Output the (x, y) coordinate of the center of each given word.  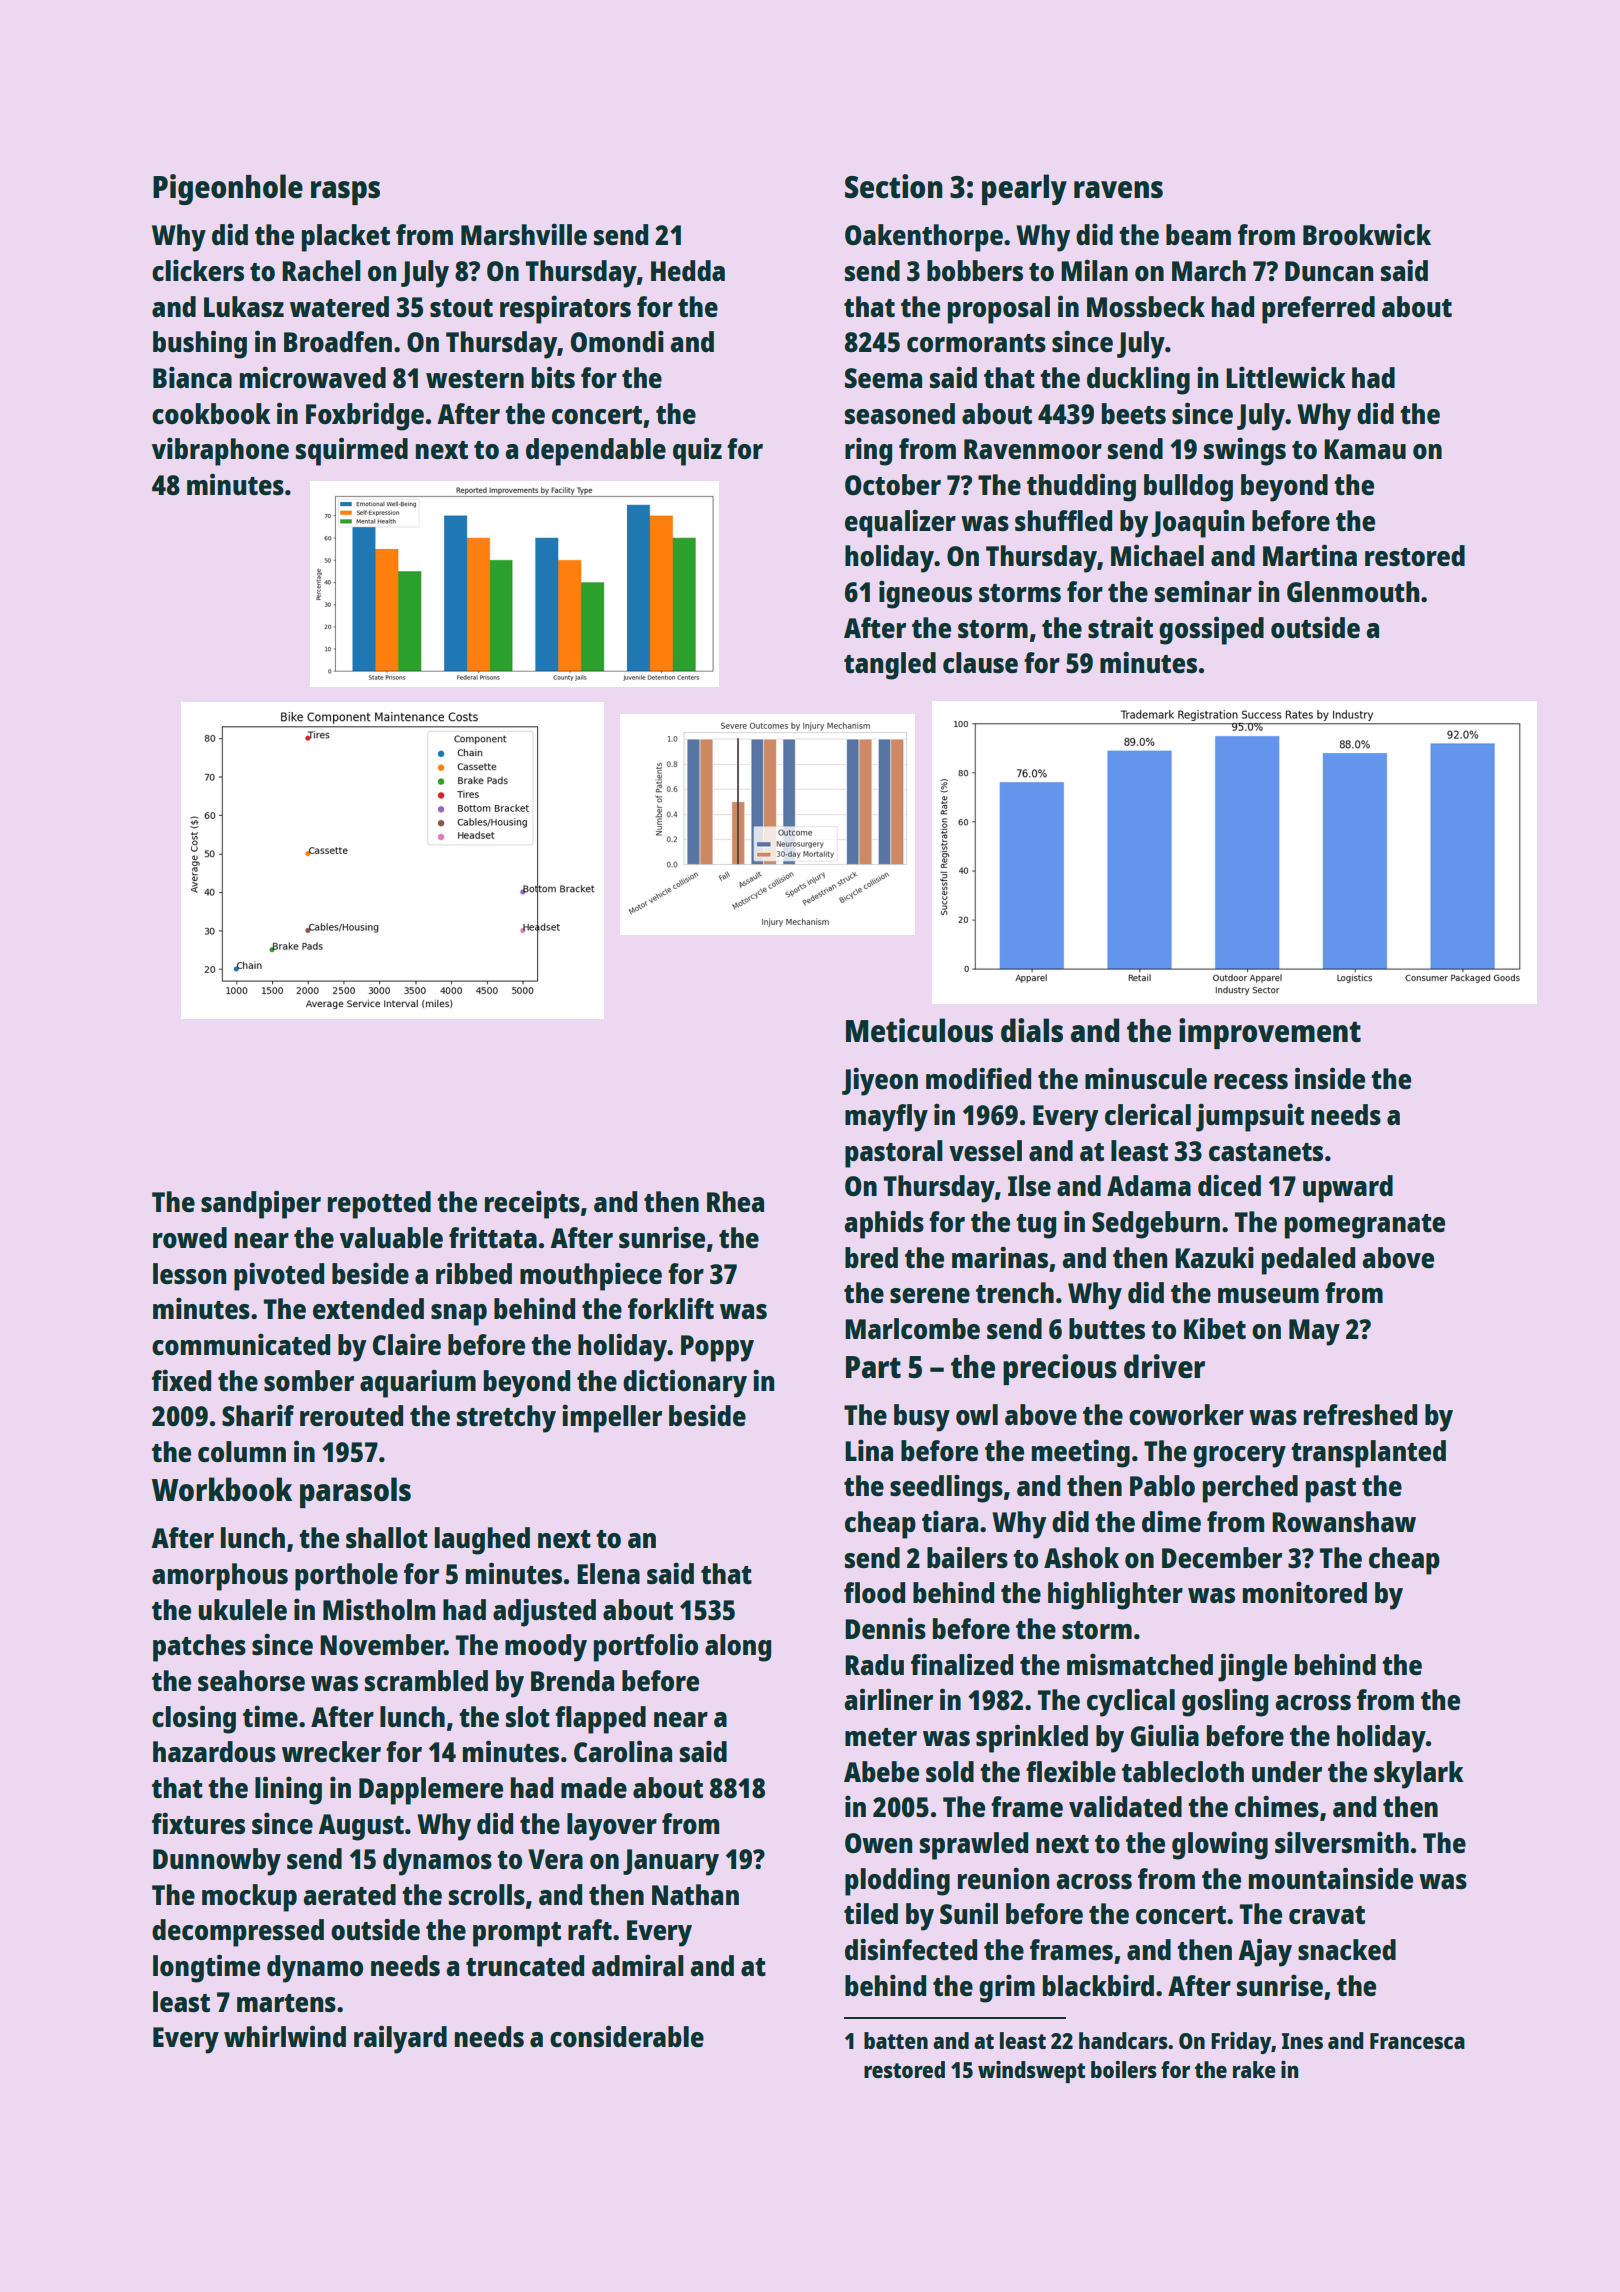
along (738, 1648)
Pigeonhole (228, 189)
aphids (884, 1224)
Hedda (688, 270)
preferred (1318, 310)
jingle (1252, 1667)
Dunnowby (217, 1862)
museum (1268, 1295)
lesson (189, 1273)
